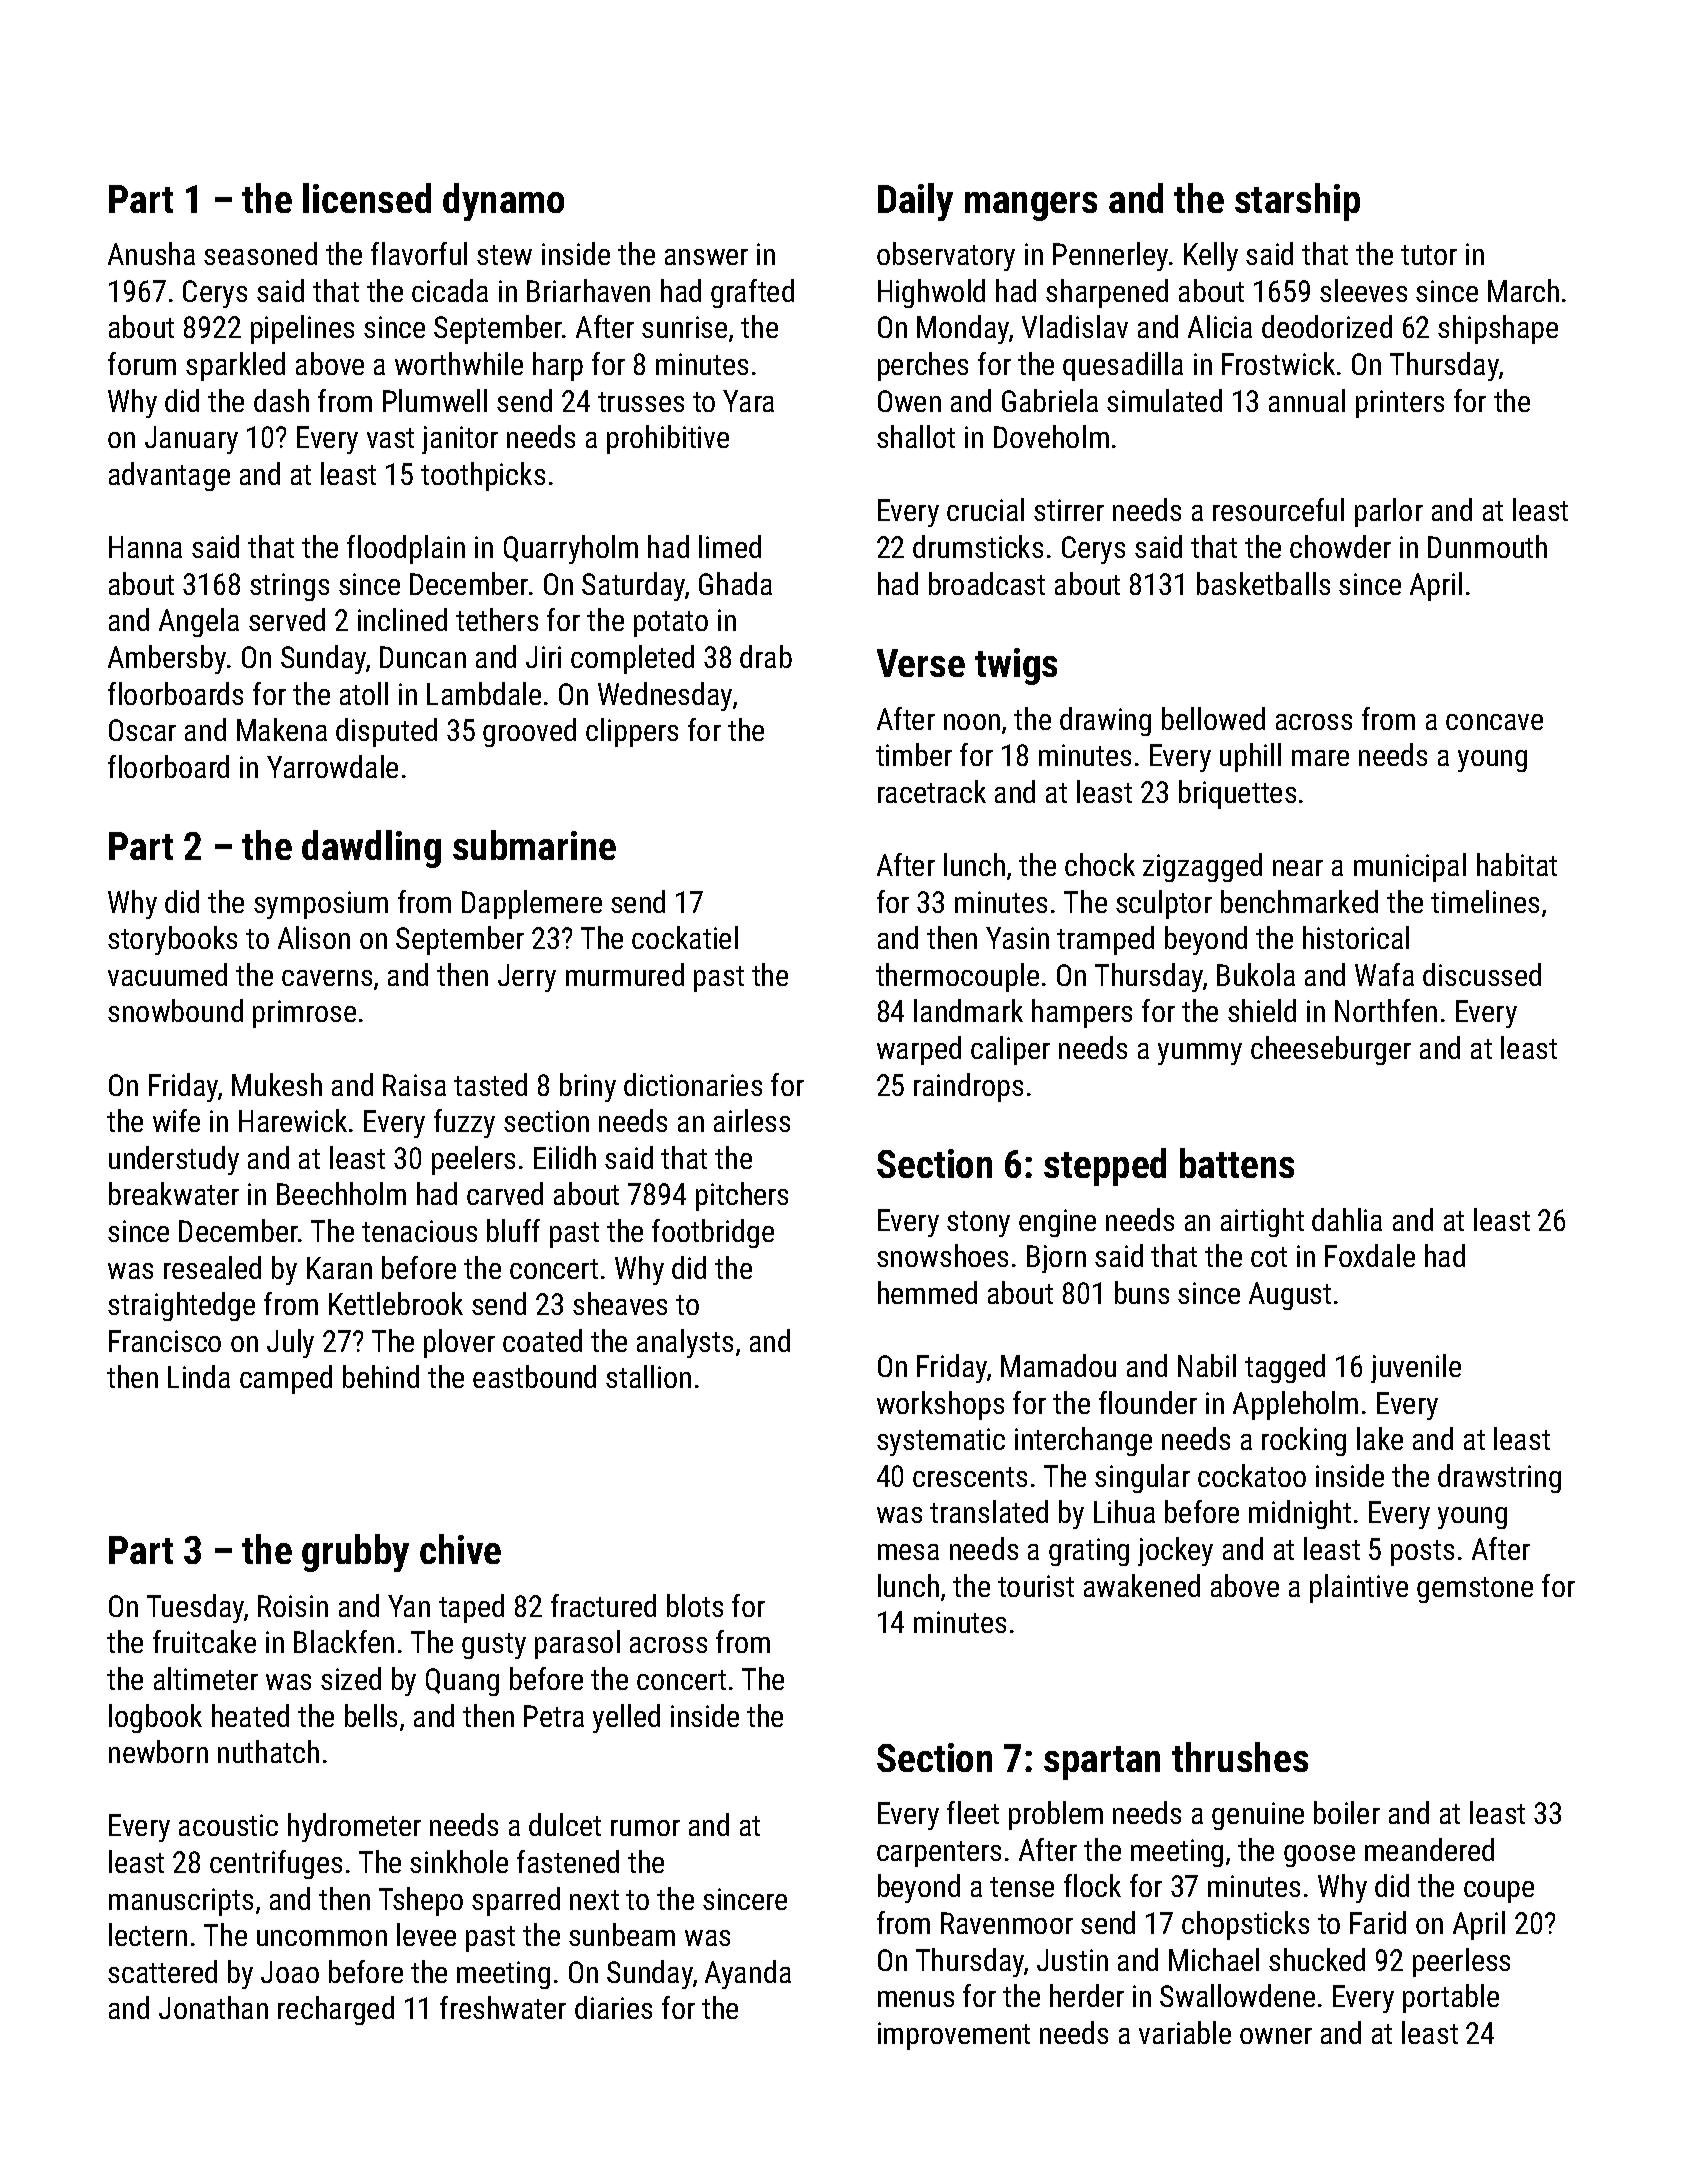  I want to click on licensed, so click(367, 198).
